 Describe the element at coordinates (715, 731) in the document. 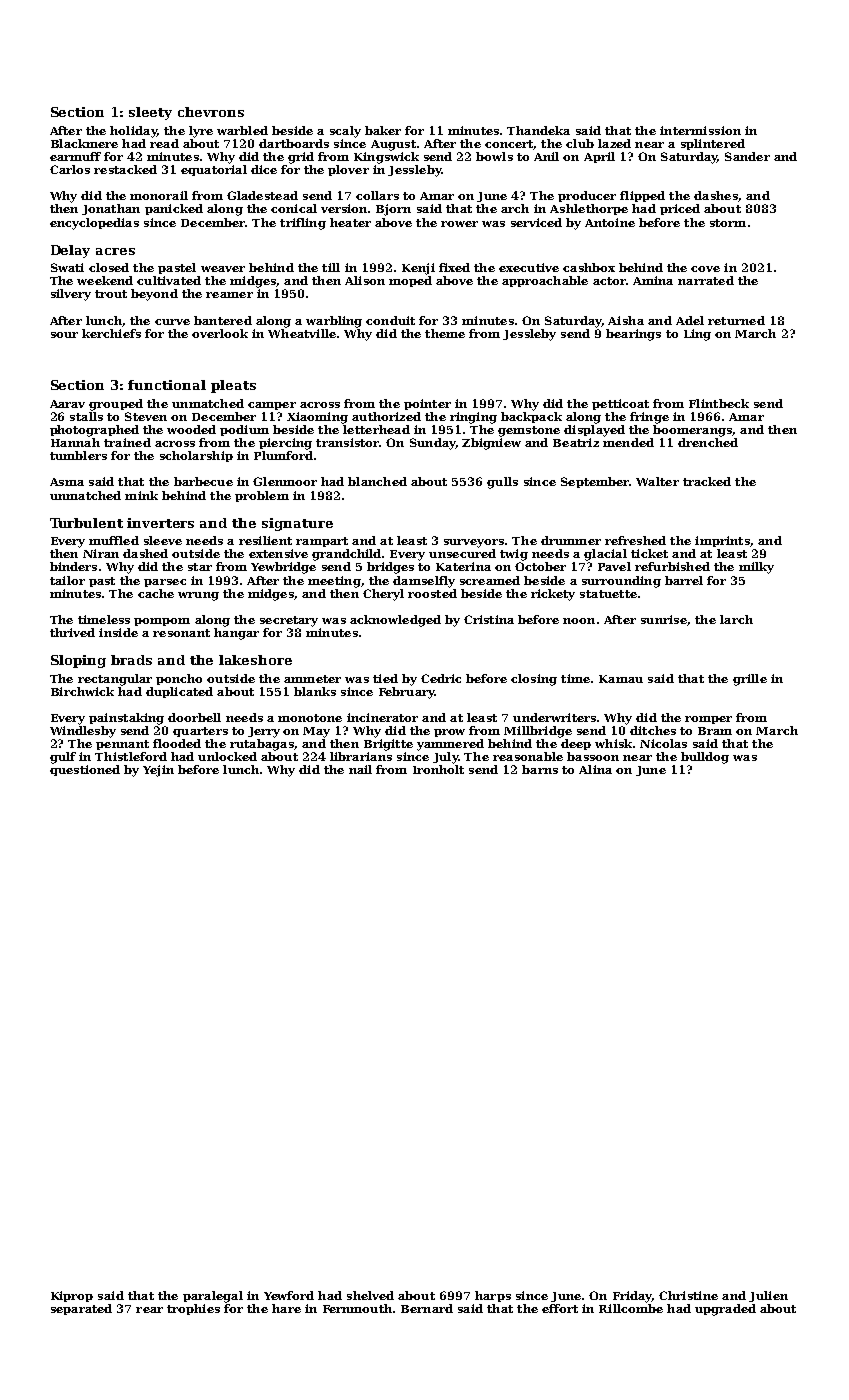

I see `Bram` at that location.
